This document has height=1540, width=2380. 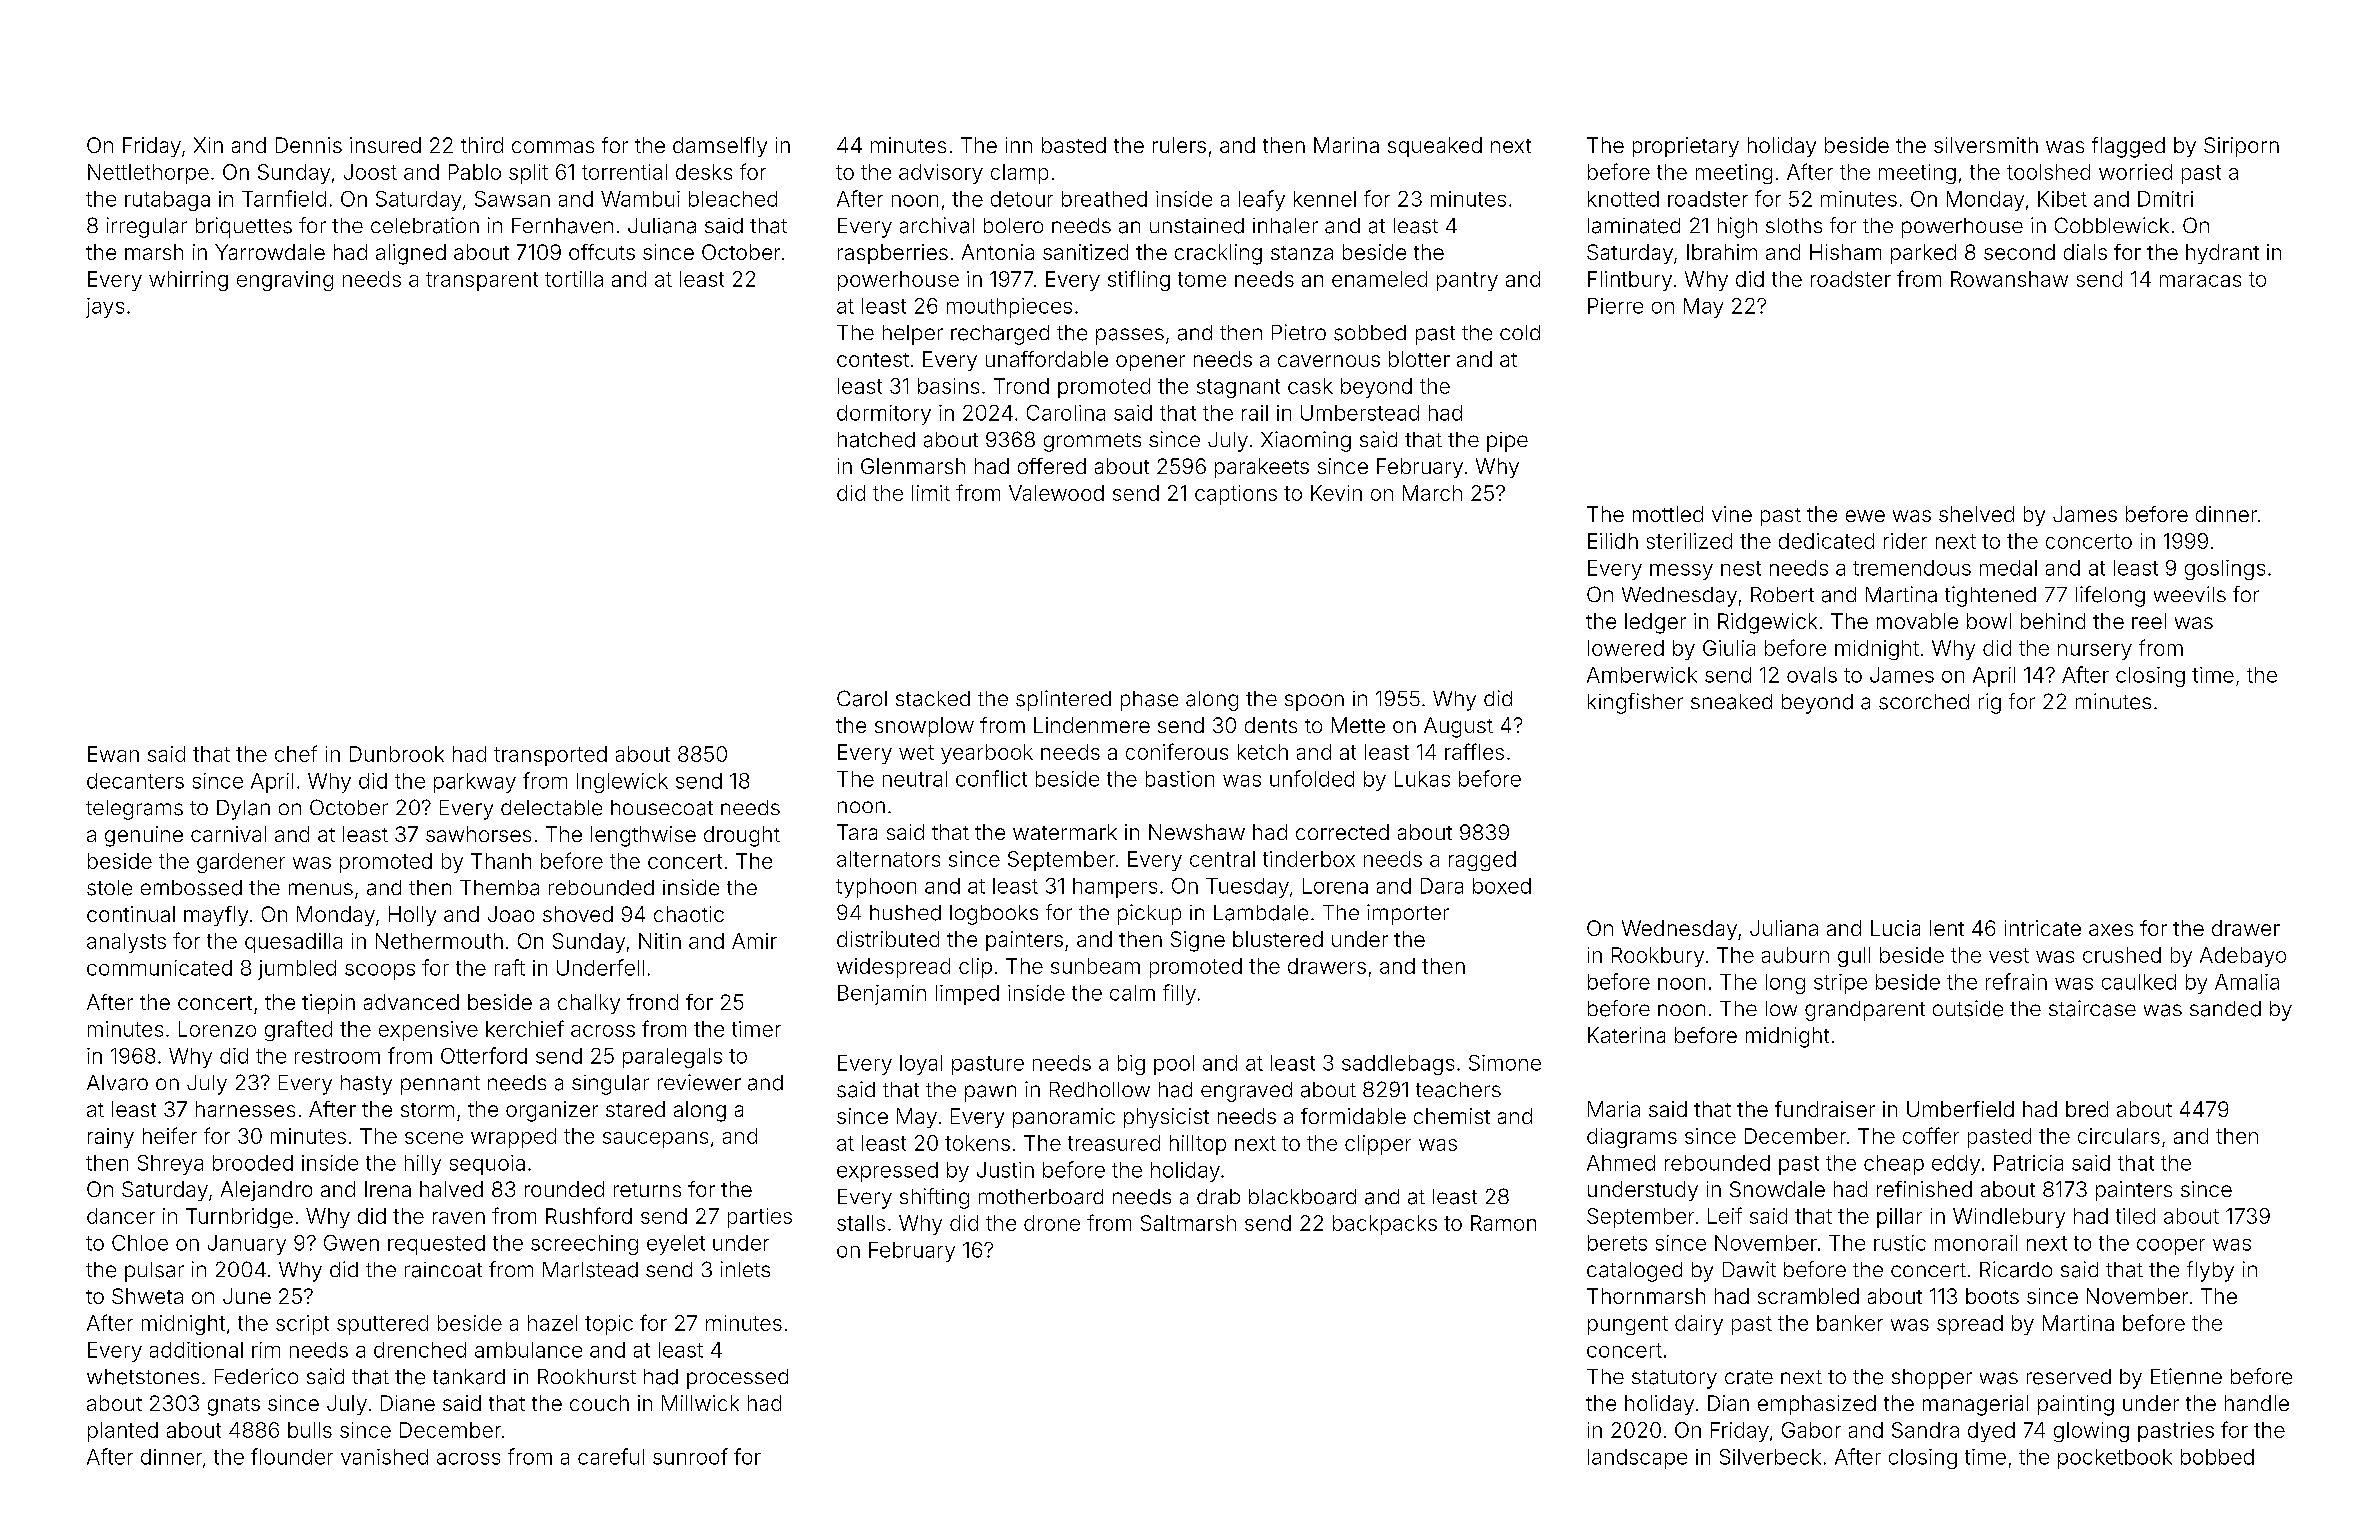 What do you see at coordinates (611, 1456) in the document?
I see `careful` at bounding box center [611, 1456].
